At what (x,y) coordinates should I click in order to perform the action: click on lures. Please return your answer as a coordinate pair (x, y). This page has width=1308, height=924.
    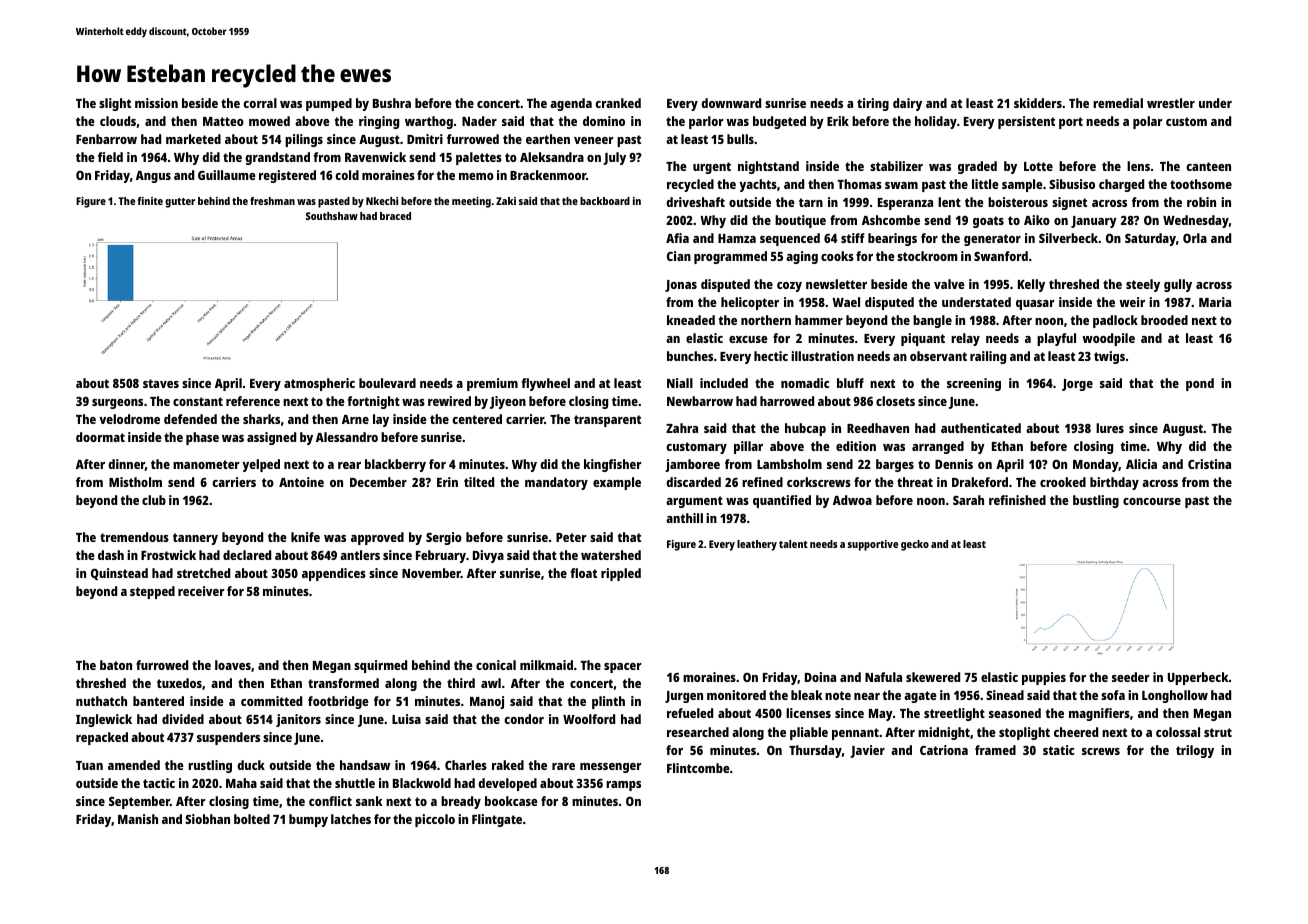
    Looking at the image, I should click on (1110, 428).
